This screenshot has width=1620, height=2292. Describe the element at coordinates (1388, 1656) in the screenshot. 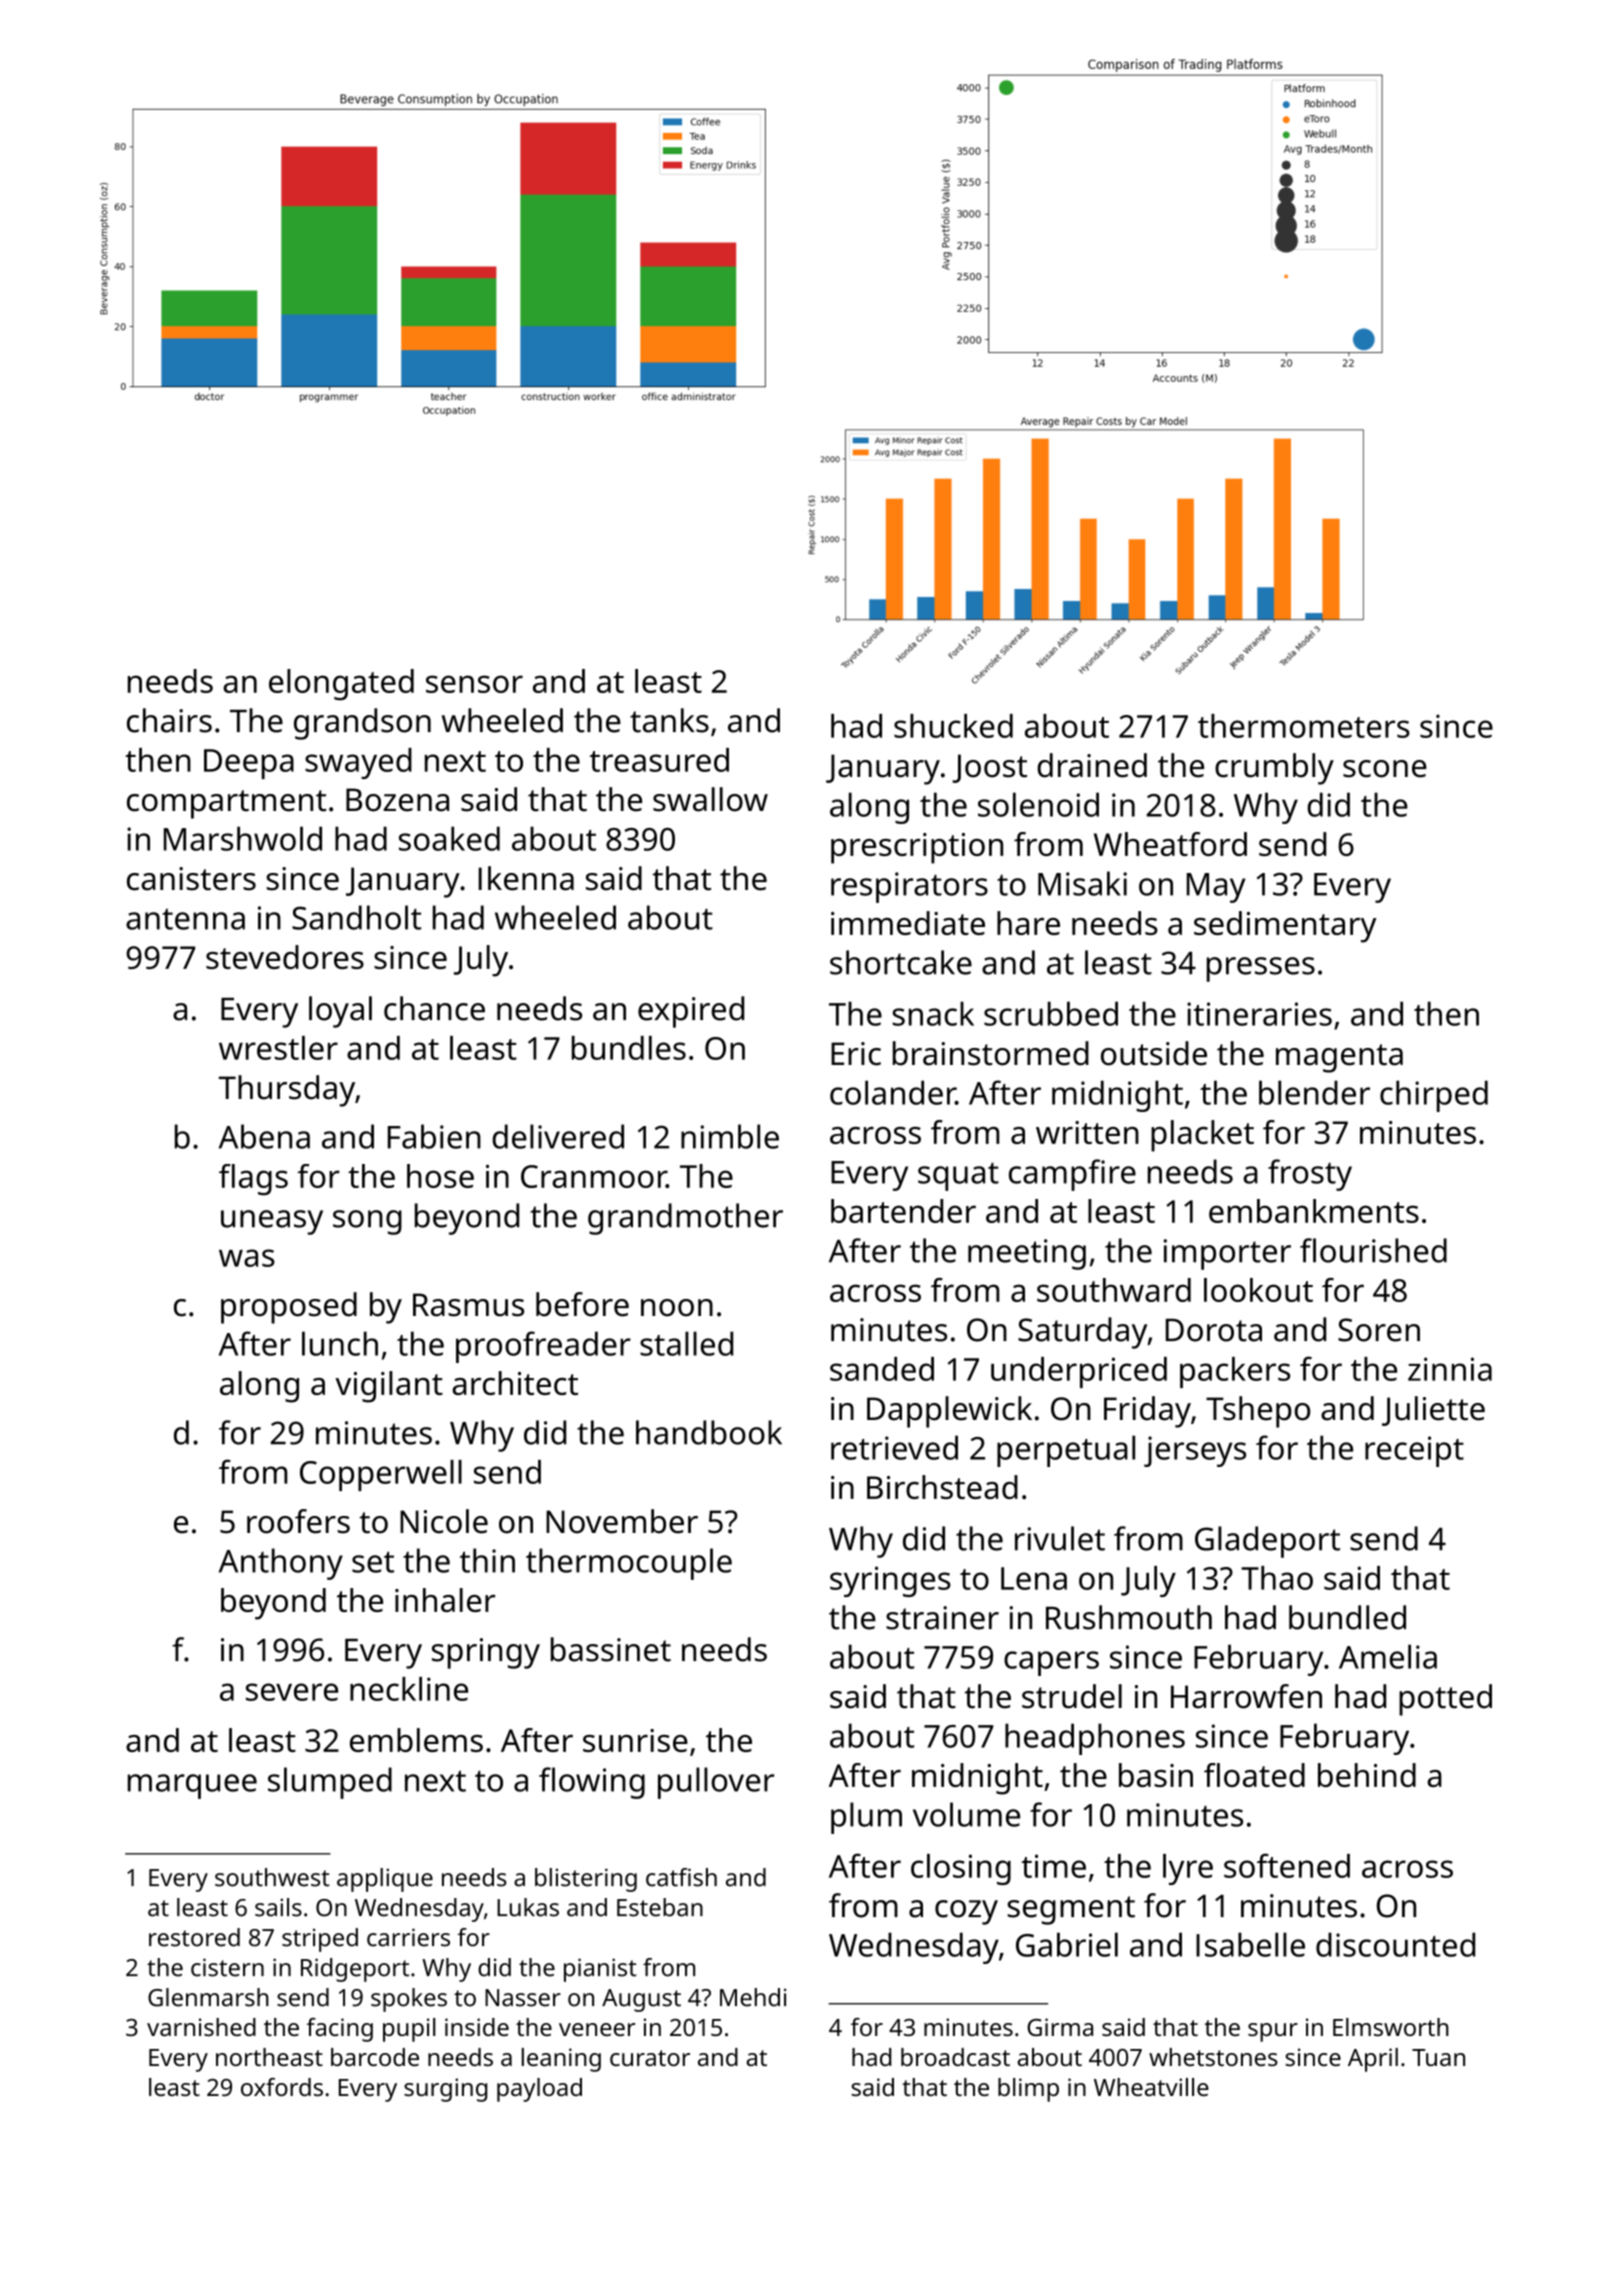

I see `Amelia` at that location.
